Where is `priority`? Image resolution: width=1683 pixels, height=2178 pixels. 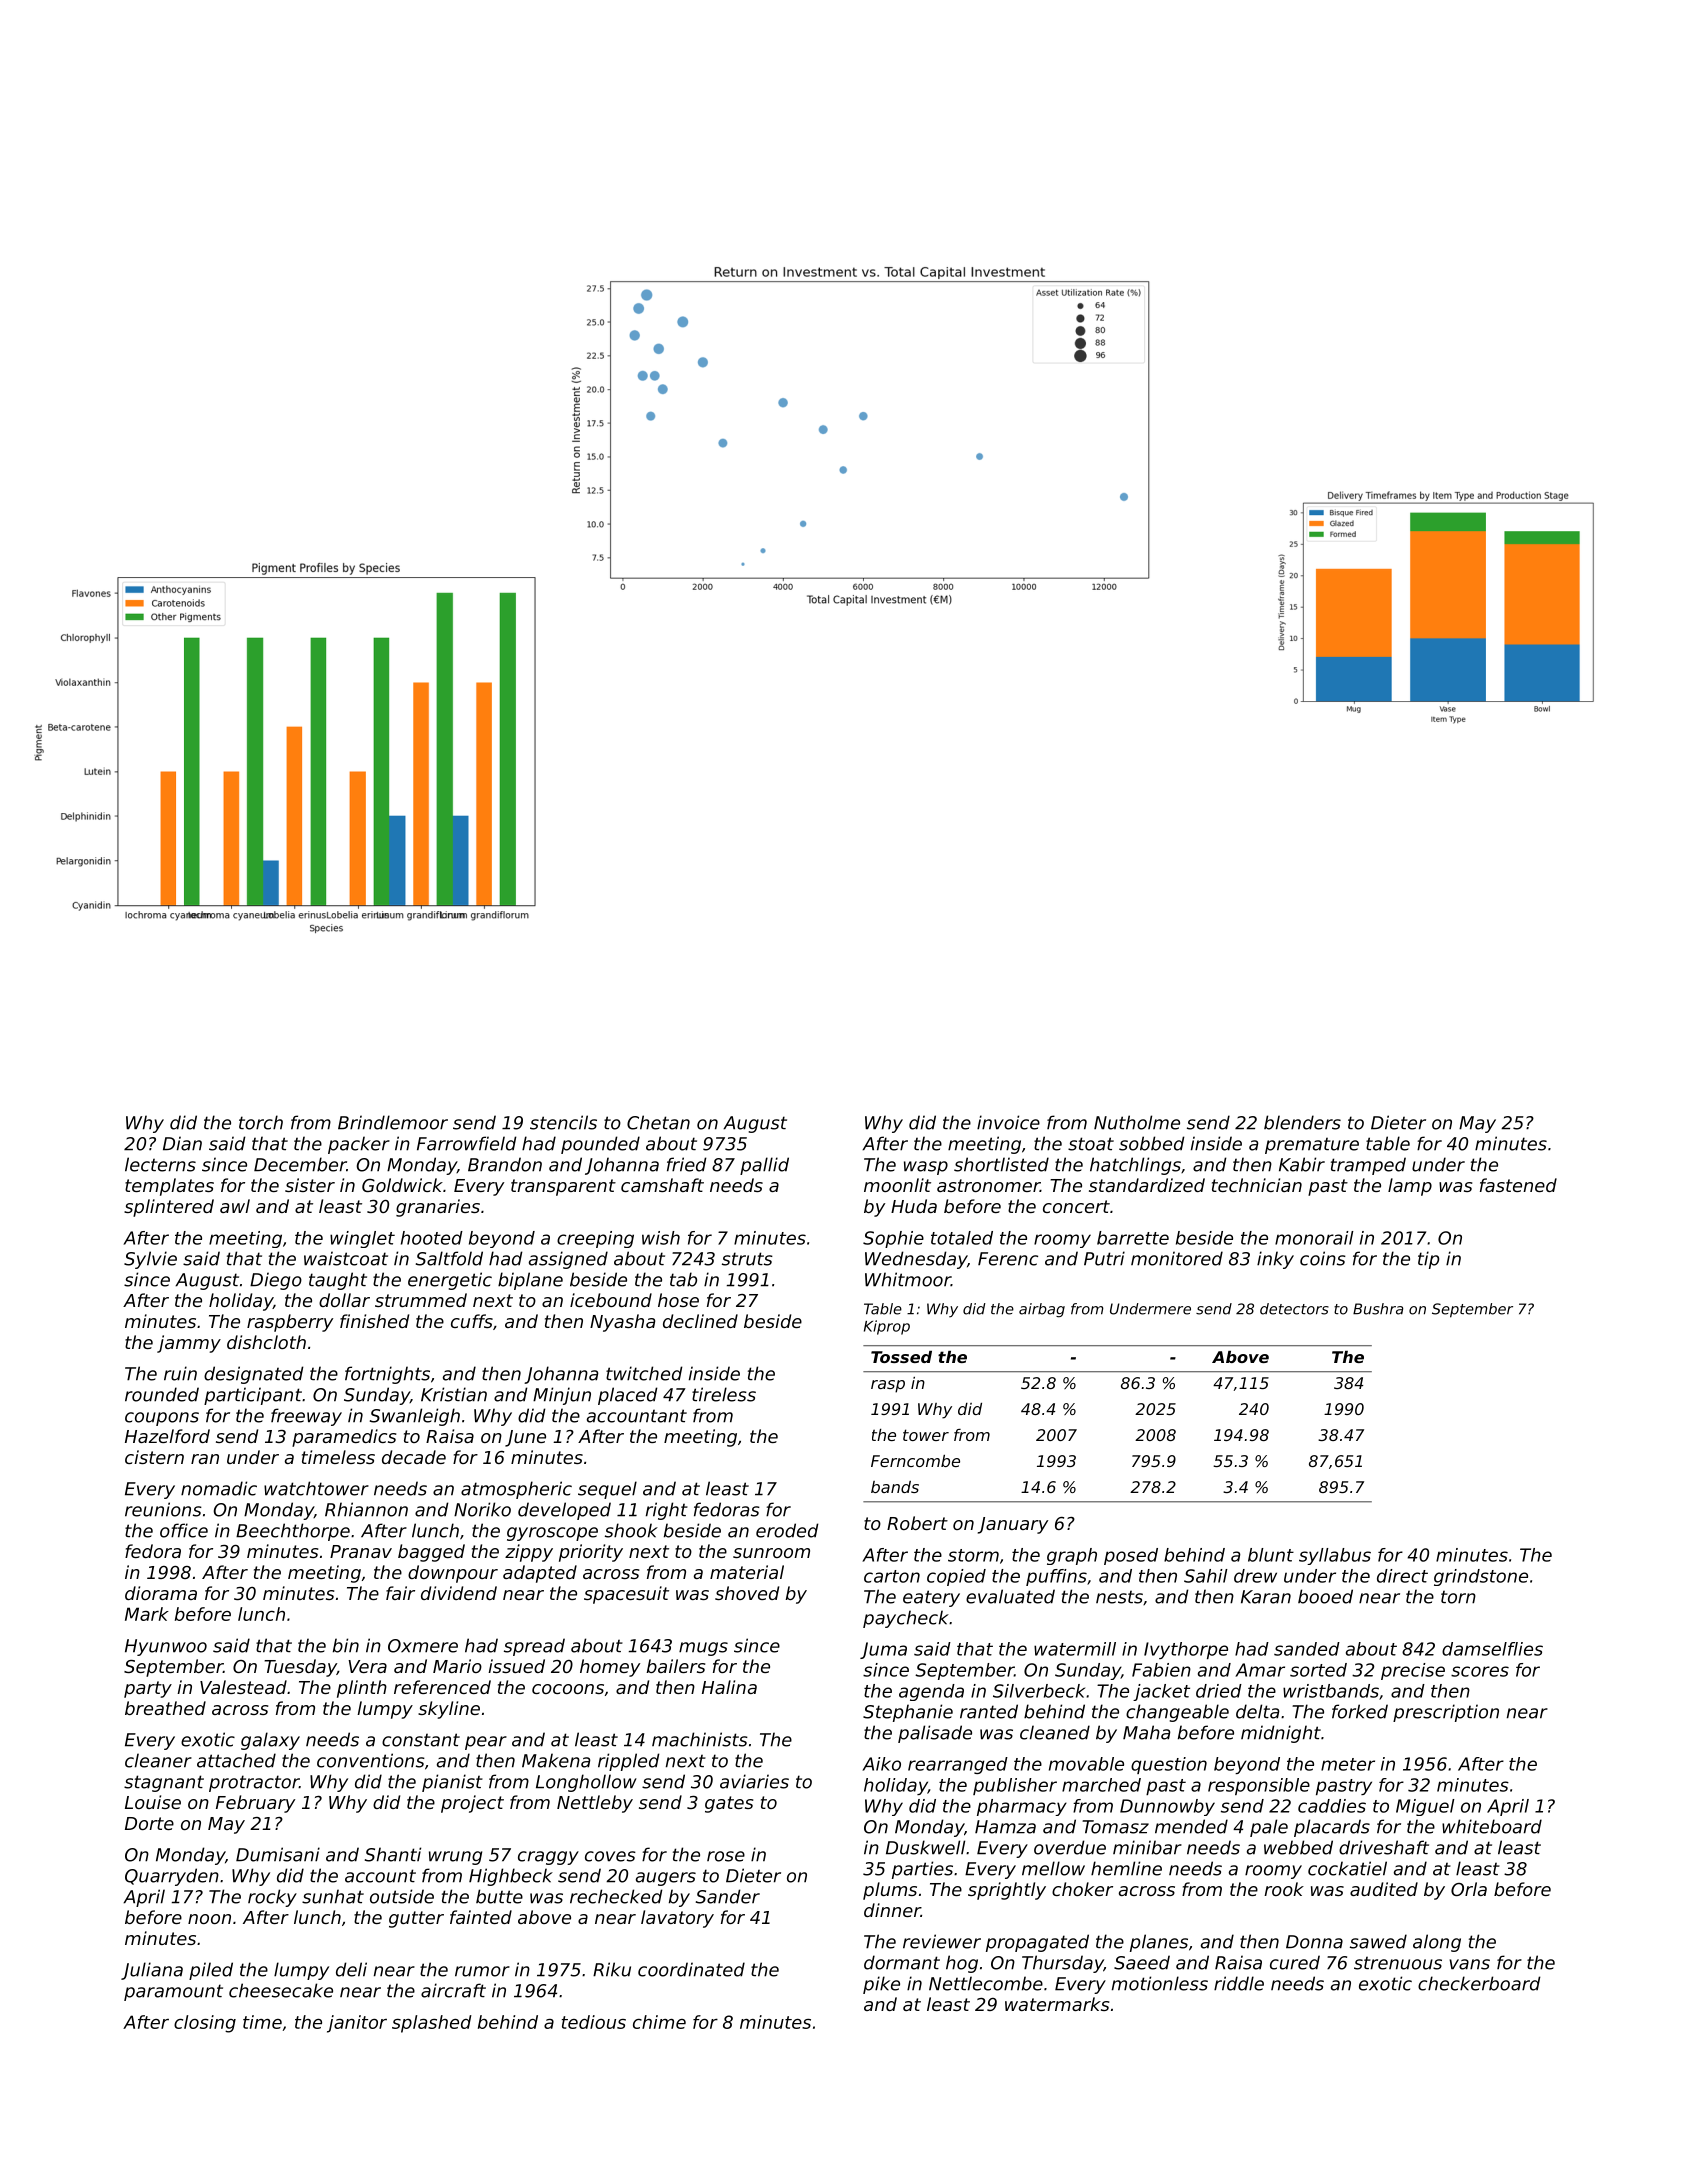
priority is located at coordinates (591, 1553).
